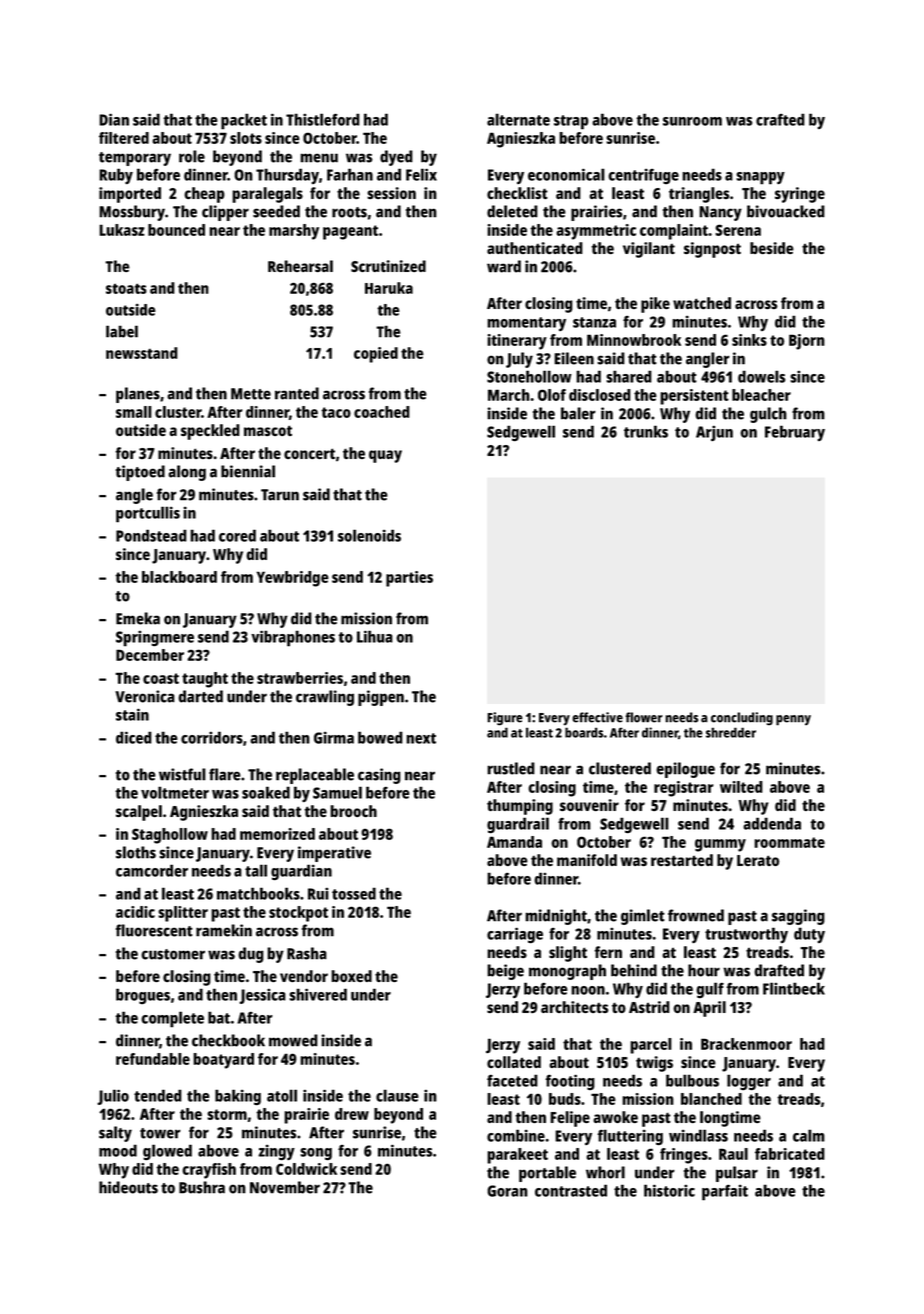 The width and height of the image is (924, 1314). Describe the element at coordinates (334, 854) in the image. I see `imperative` at that location.
